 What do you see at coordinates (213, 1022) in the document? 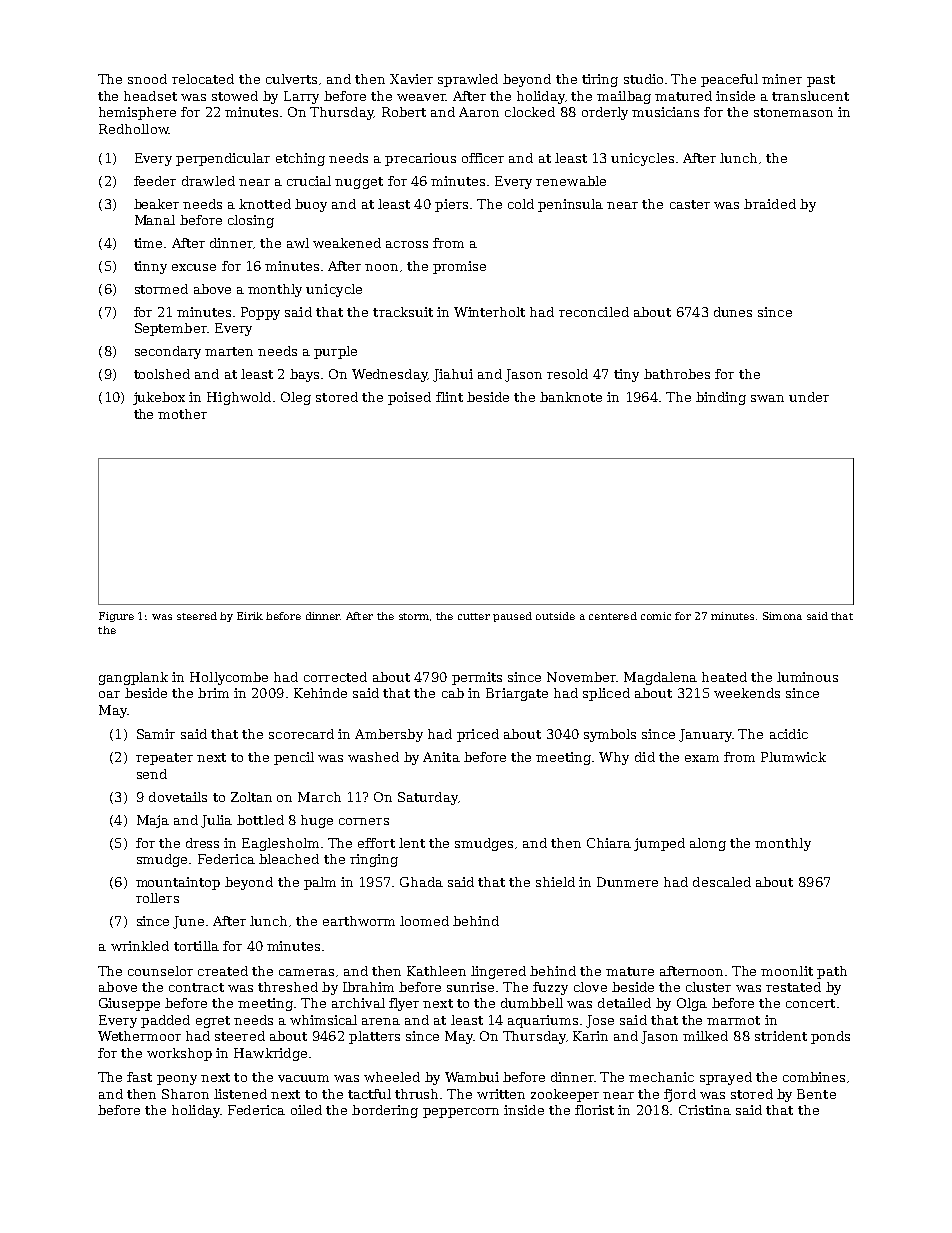
I see `egret` at bounding box center [213, 1022].
